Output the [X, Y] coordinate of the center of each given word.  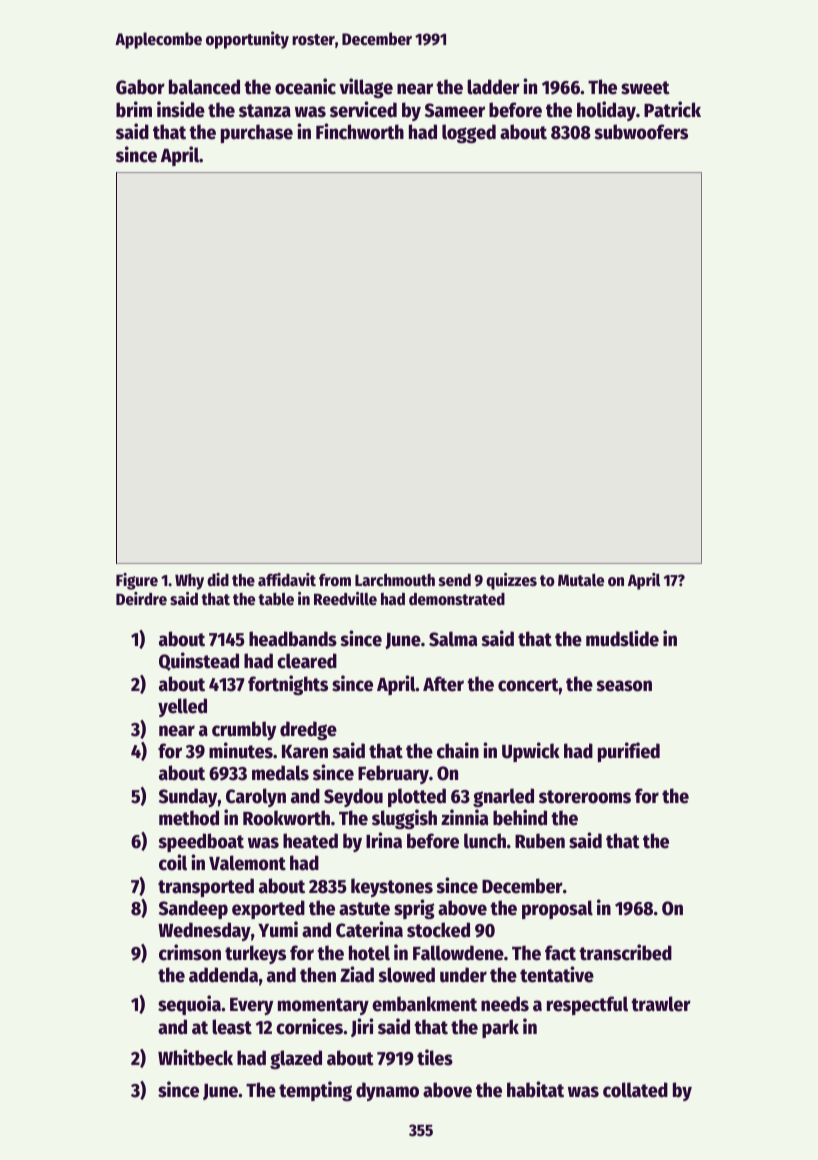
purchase [257, 133]
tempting [315, 1091]
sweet [645, 88]
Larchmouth [395, 580]
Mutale [581, 580]
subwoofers [641, 132]
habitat [535, 1089]
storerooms [585, 797]
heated [310, 841]
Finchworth [360, 131]
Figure [137, 581]
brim [134, 109]
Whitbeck [195, 1057]
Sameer [455, 110]
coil [173, 862]
